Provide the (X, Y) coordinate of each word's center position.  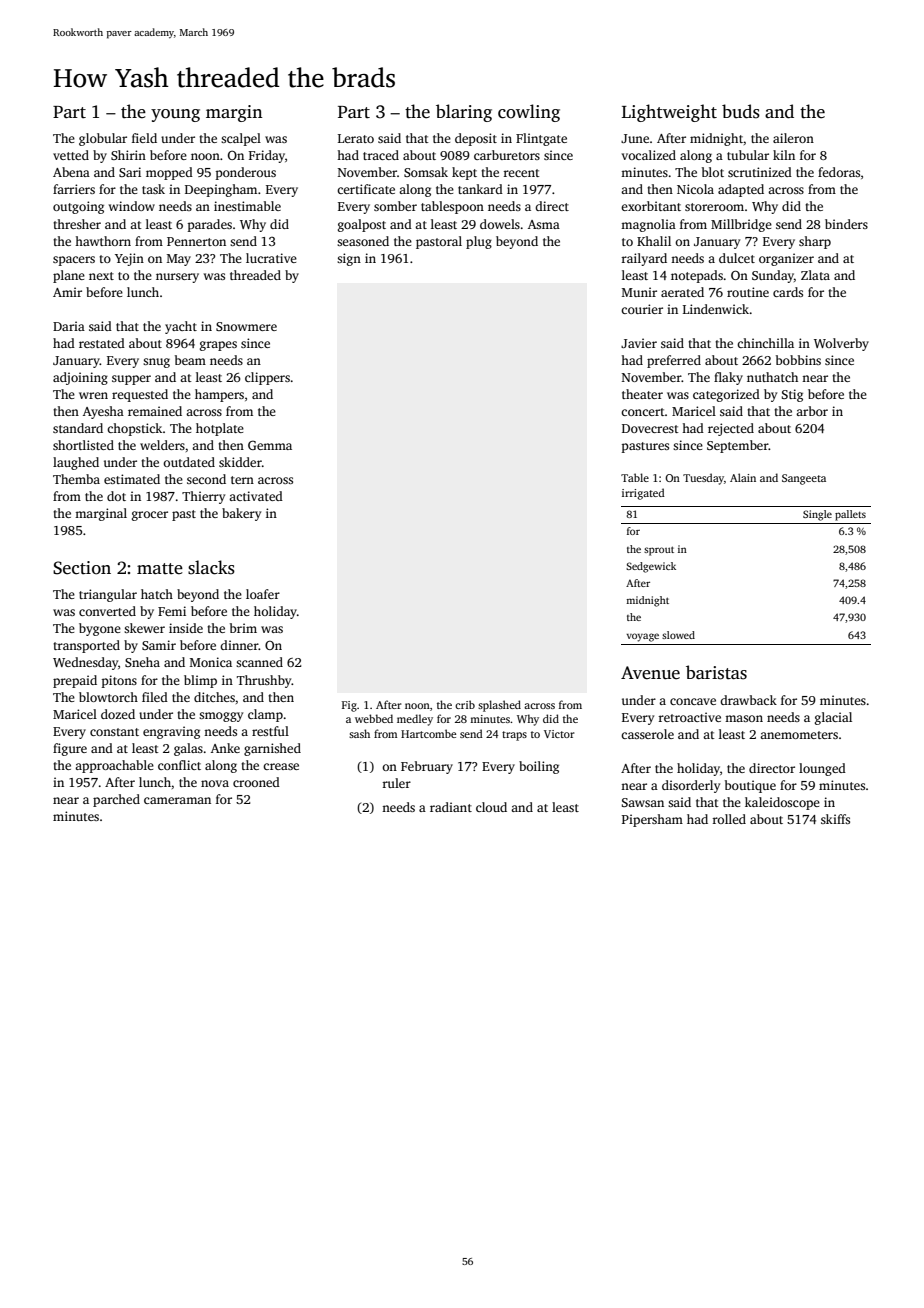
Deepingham (221, 190)
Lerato (356, 138)
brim (243, 628)
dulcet (737, 258)
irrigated (643, 494)
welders (162, 445)
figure (70, 749)
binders (846, 224)
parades (210, 225)
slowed (678, 635)
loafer (263, 594)
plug (479, 242)
